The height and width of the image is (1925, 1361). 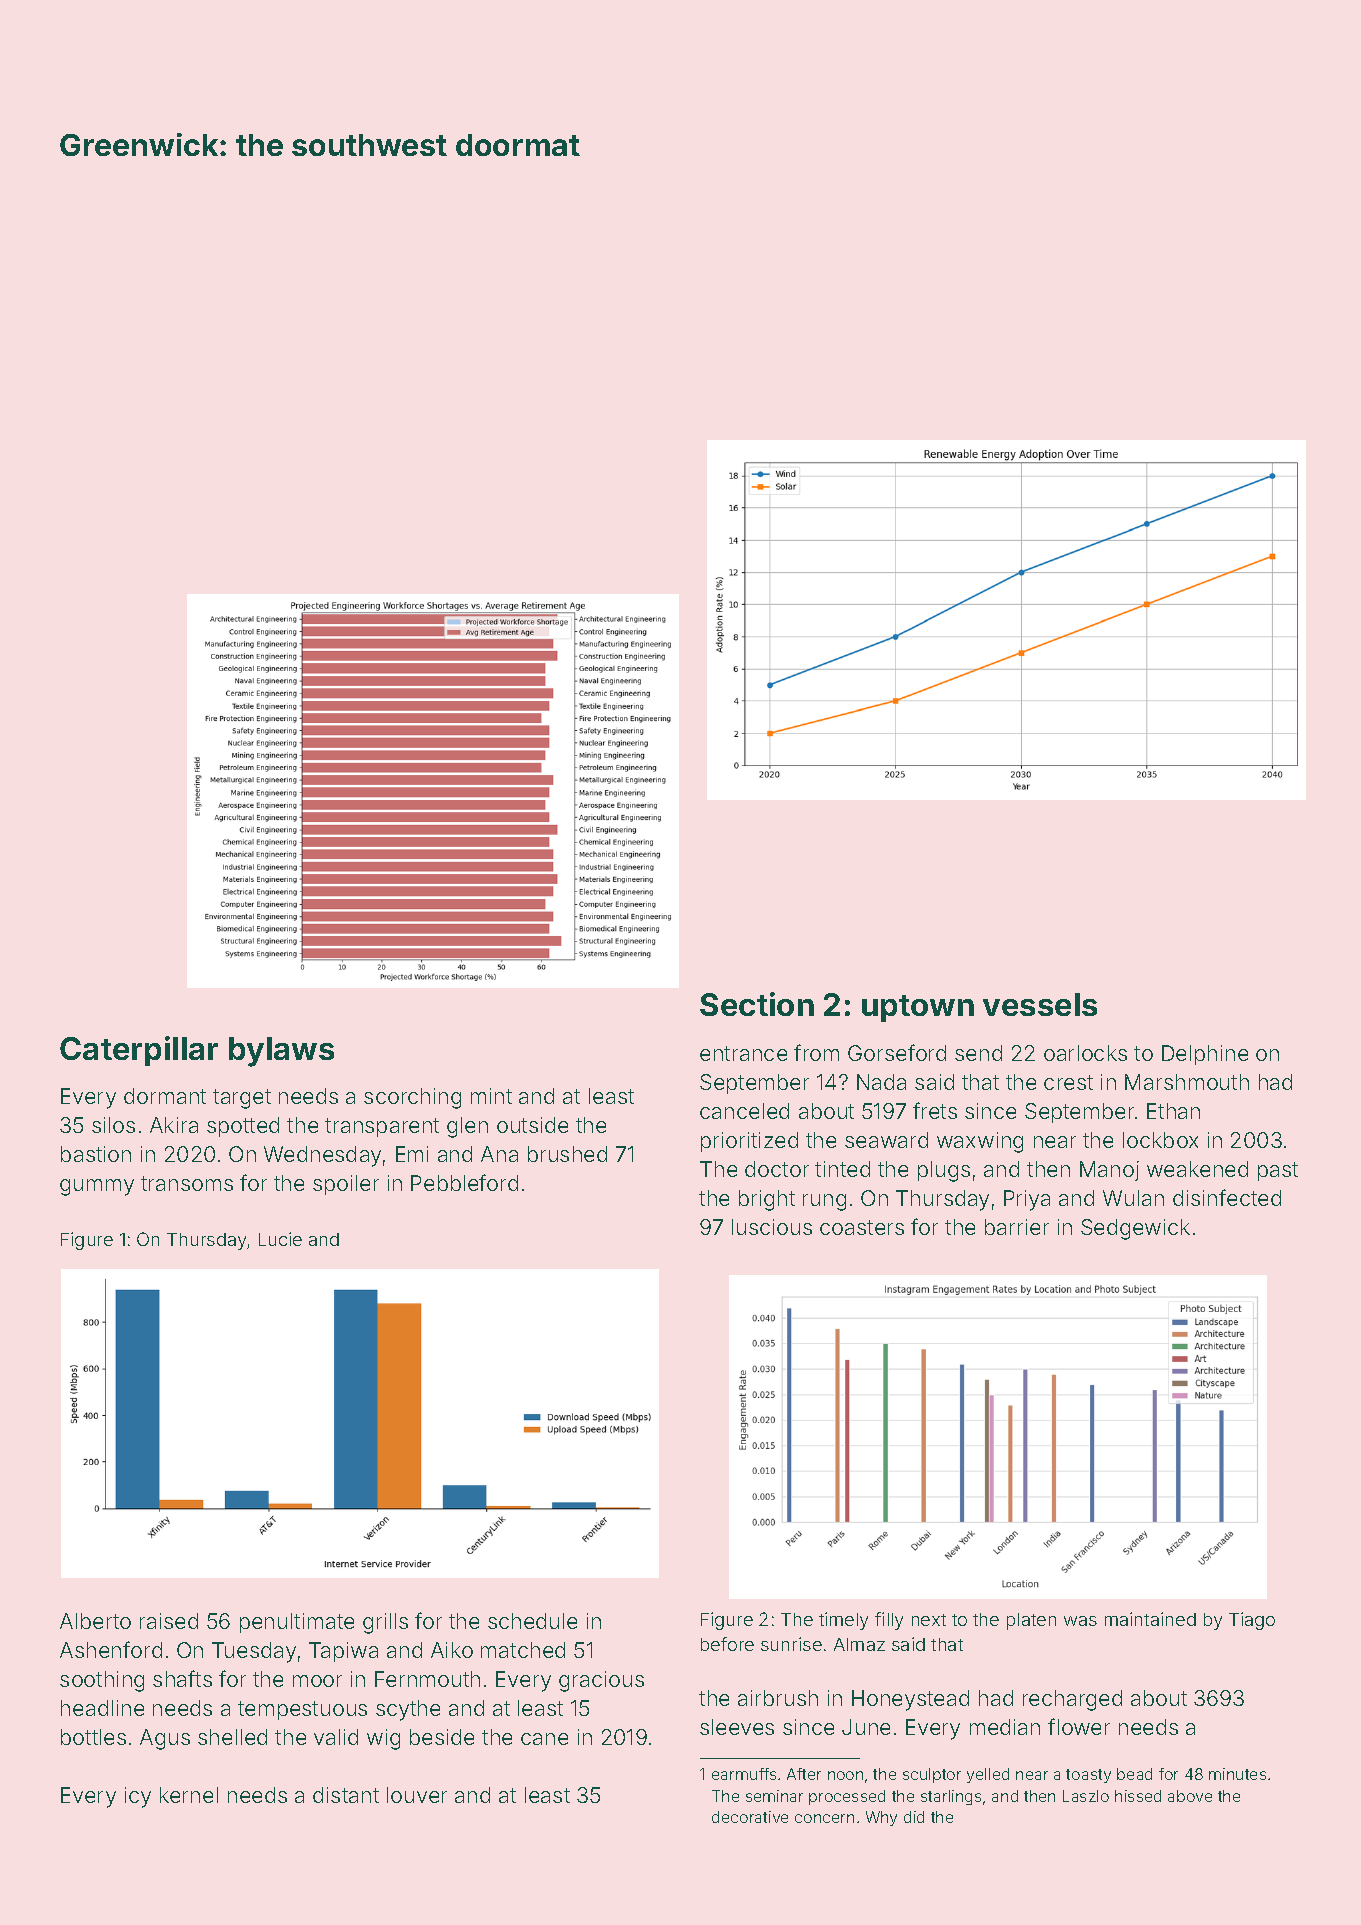 I want to click on kernel, so click(x=189, y=1795).
